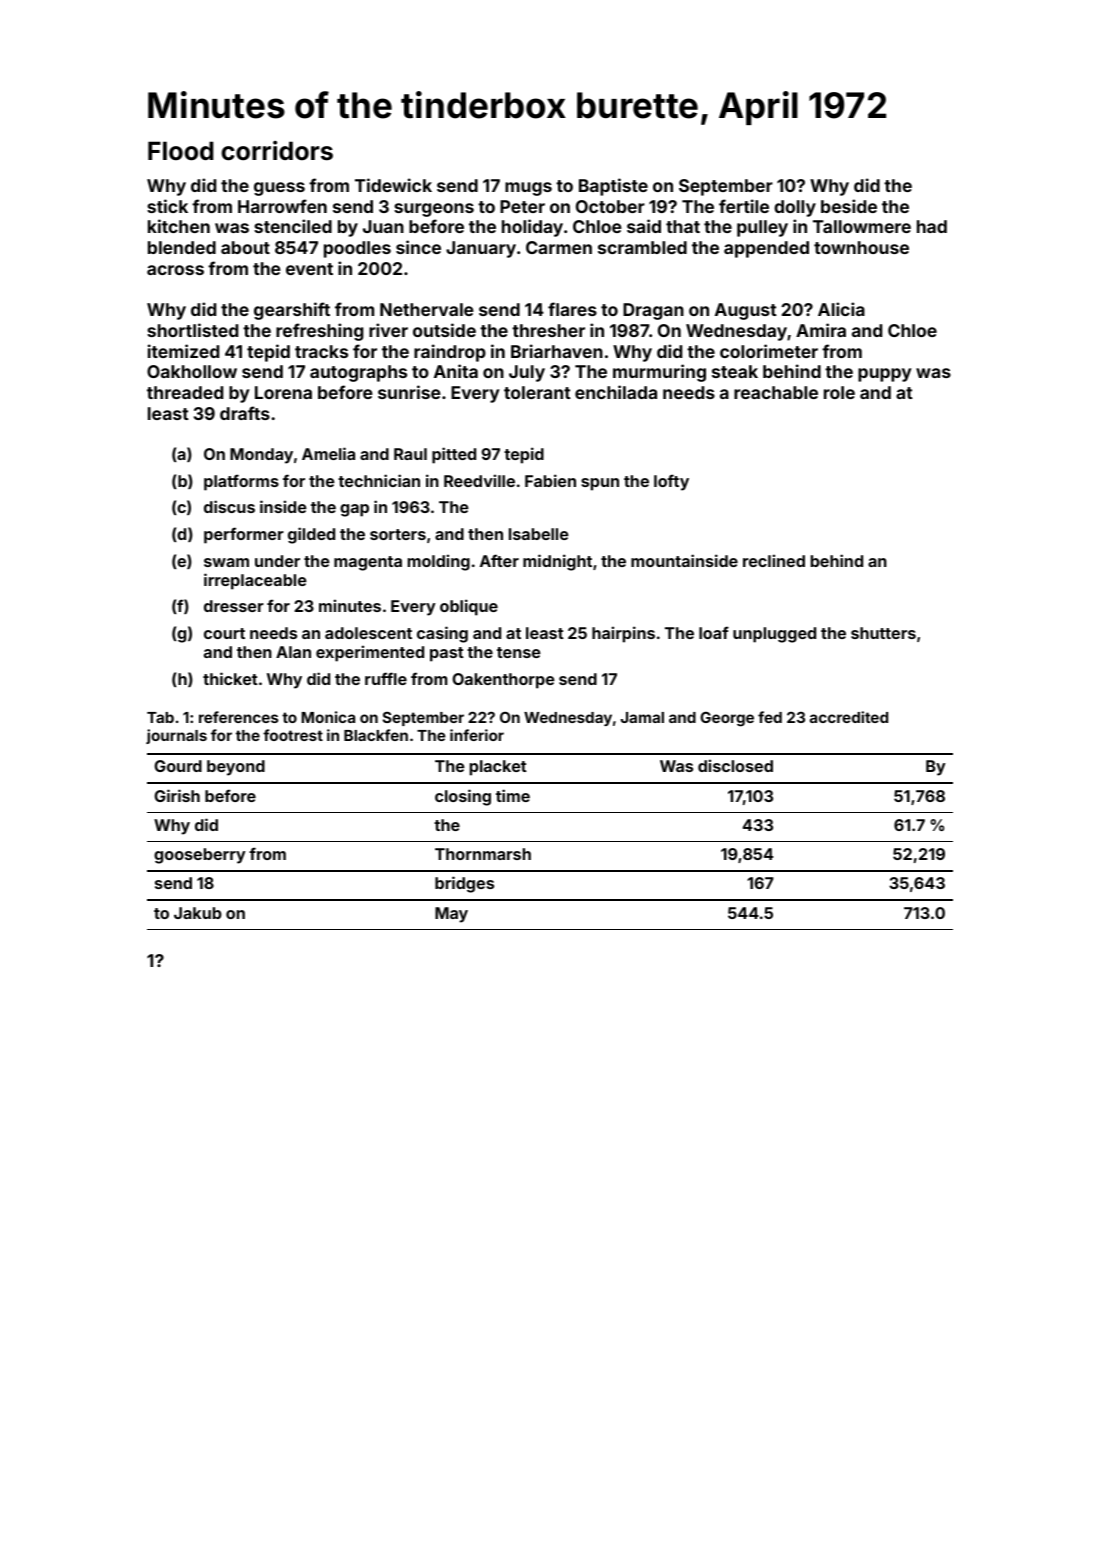 This screenshot has width=1100, height=1556. What do you see at coordinates (774, 560) in the screenshot?
I see `reclined` at bounding box center [774, 560].
